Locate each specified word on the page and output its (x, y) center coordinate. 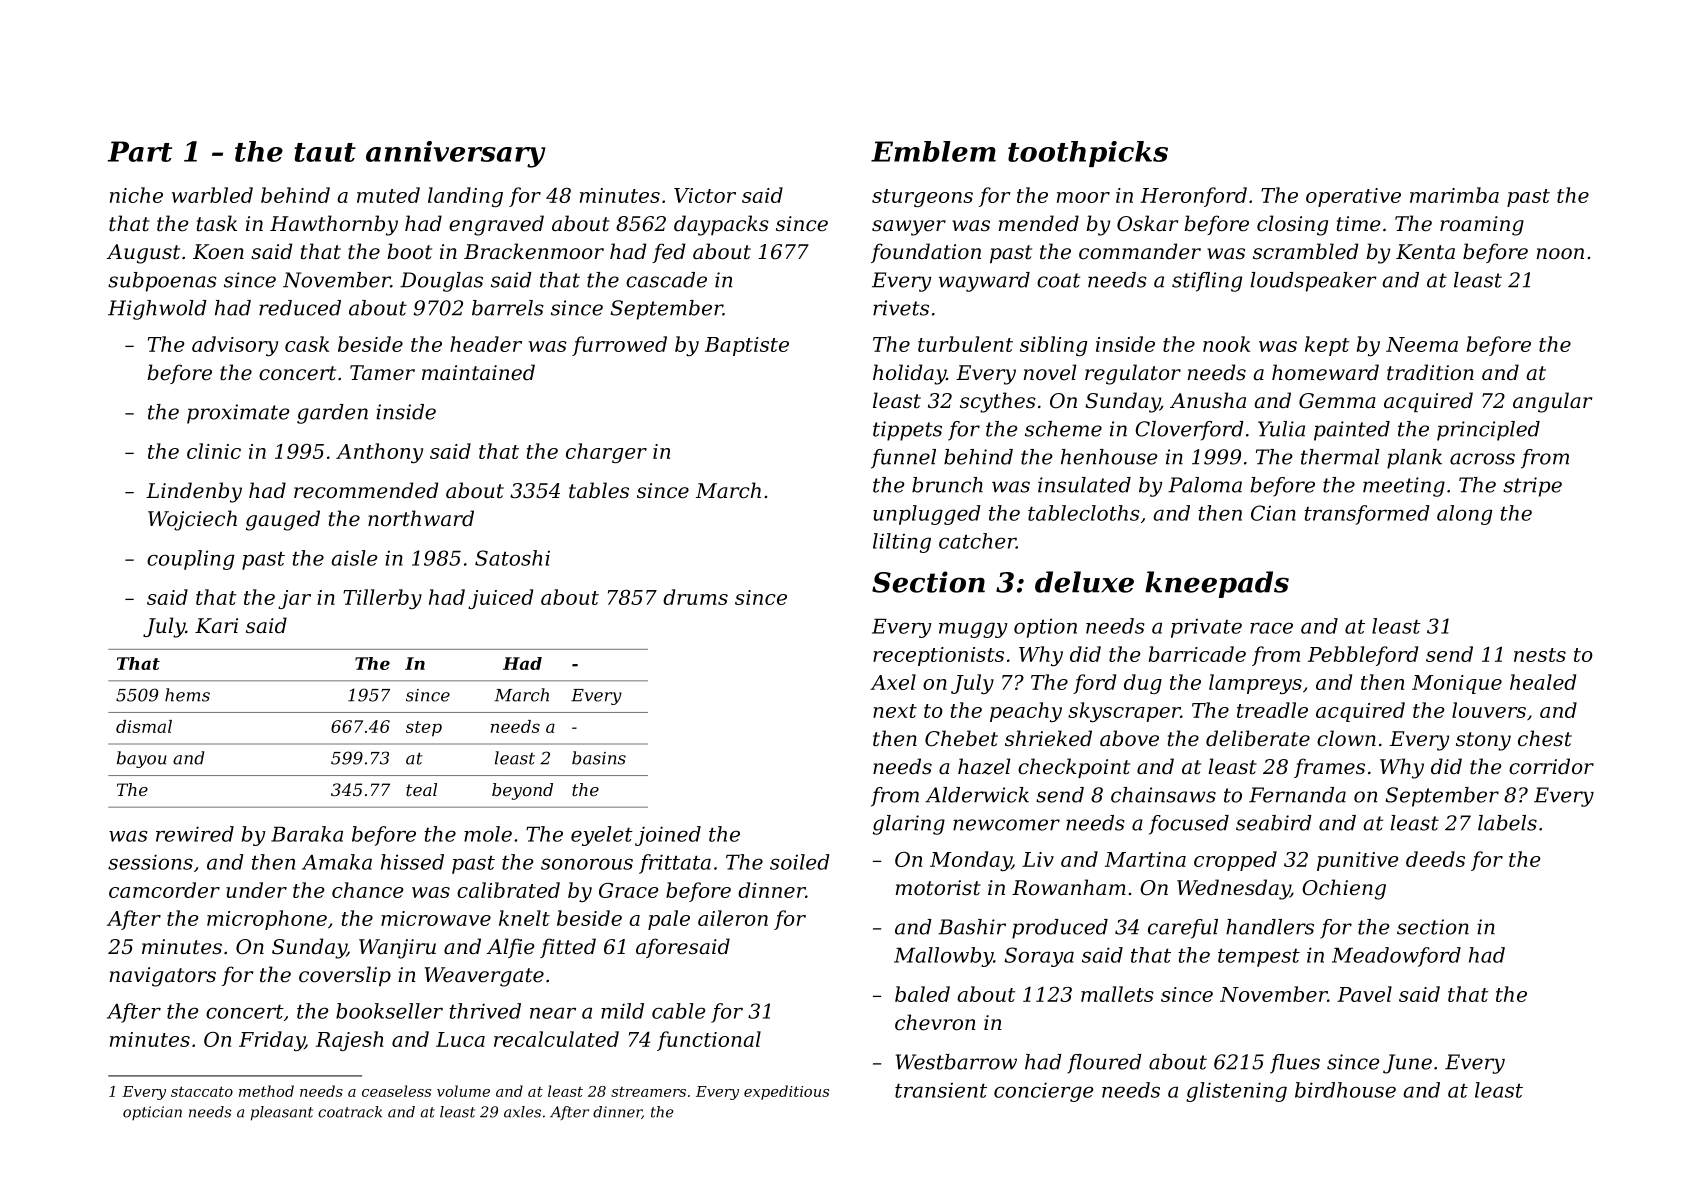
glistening (1236, 1092)
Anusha (1208, 400)
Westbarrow (956, 1062)
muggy (973, 630)
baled (922, 994)
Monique (1457, 684)
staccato (202, 1091)
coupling (190, 560)
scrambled (1305, 251)
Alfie (510, 948)
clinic (214, 451)
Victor (705, 195)
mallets (1117, 994)
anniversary (455, 154)
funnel (903, 459)
